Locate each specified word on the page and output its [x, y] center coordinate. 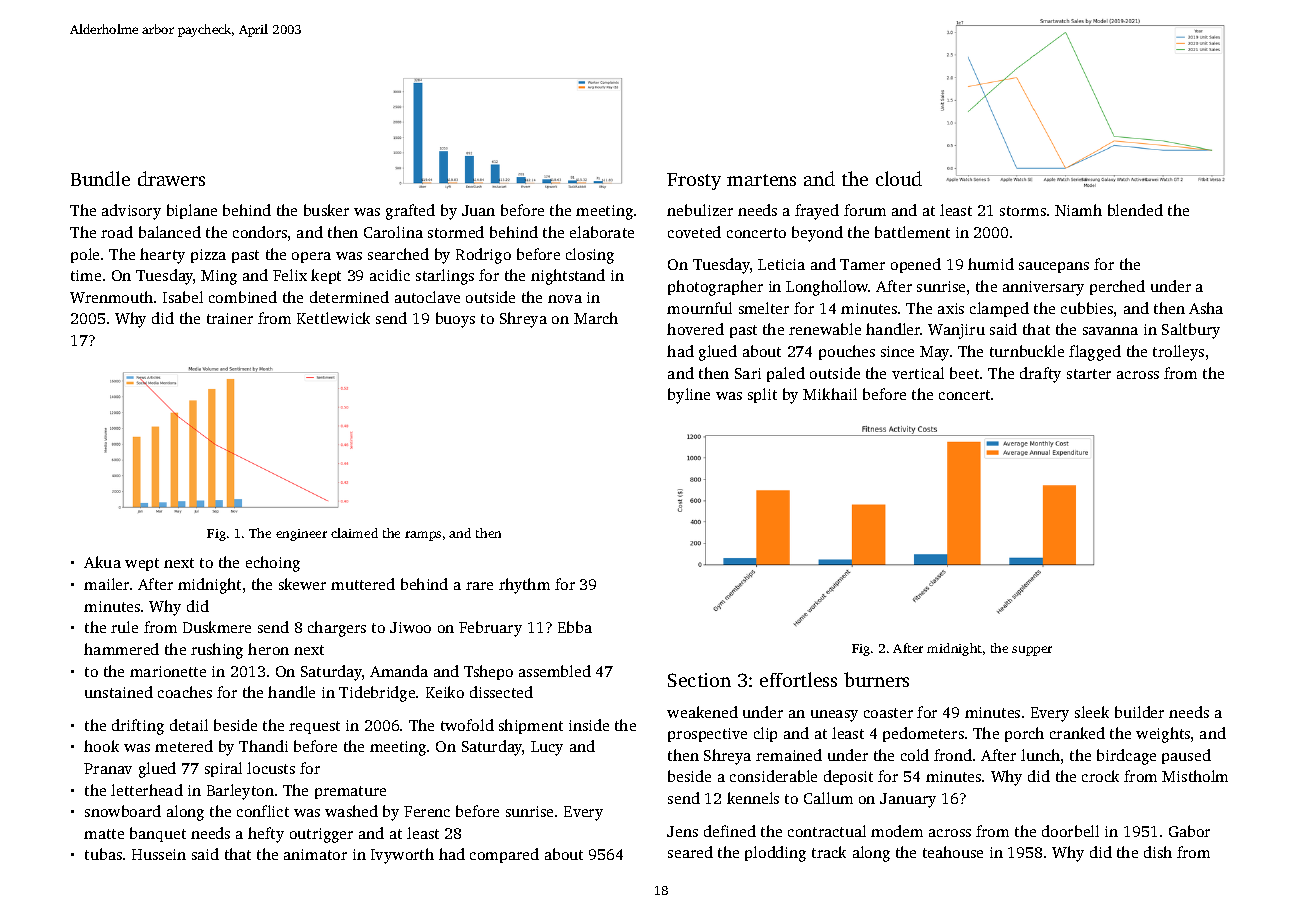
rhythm [524, 586]
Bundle [100, 178]
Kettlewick [333, 318]
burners [876, 679]
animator [315, 854]
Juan [478, 210]
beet [964, 373]
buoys [455, 320]
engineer [301, 535]
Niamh [1078, 210]
